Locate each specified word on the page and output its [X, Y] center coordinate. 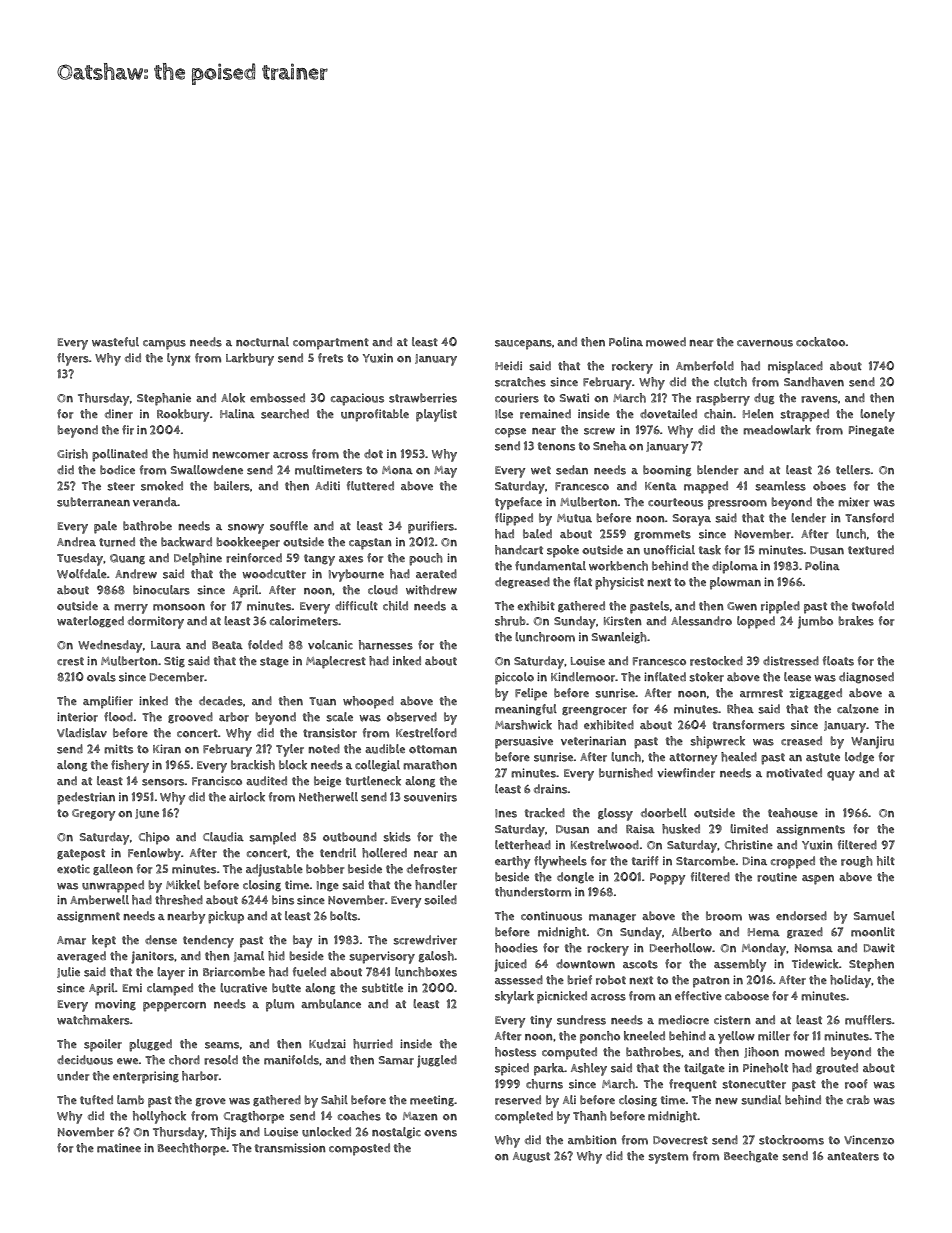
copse [510, 433]
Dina [755, 860]
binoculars [161, 590]
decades [221, 701]
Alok [233, 398]
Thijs [223, 1133]
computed [569, 1053]
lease [797, 677]
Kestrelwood [605, 845]
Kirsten [623, 621]
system [668, 1158]
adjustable [274, 870]
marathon [430, 765]
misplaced [795, 367]
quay [841, 776]
